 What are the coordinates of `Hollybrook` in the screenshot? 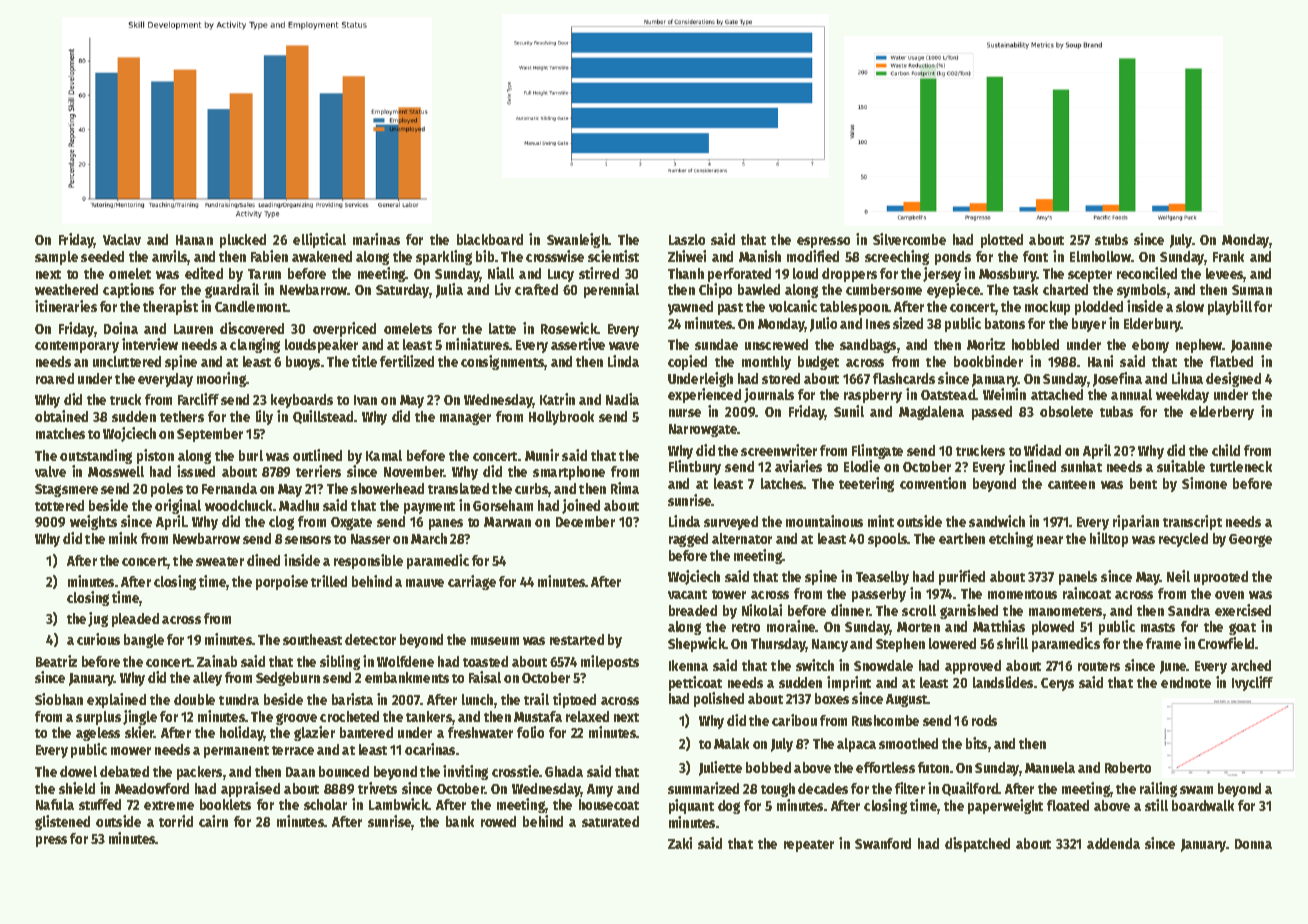 It's located at (561, 418).
